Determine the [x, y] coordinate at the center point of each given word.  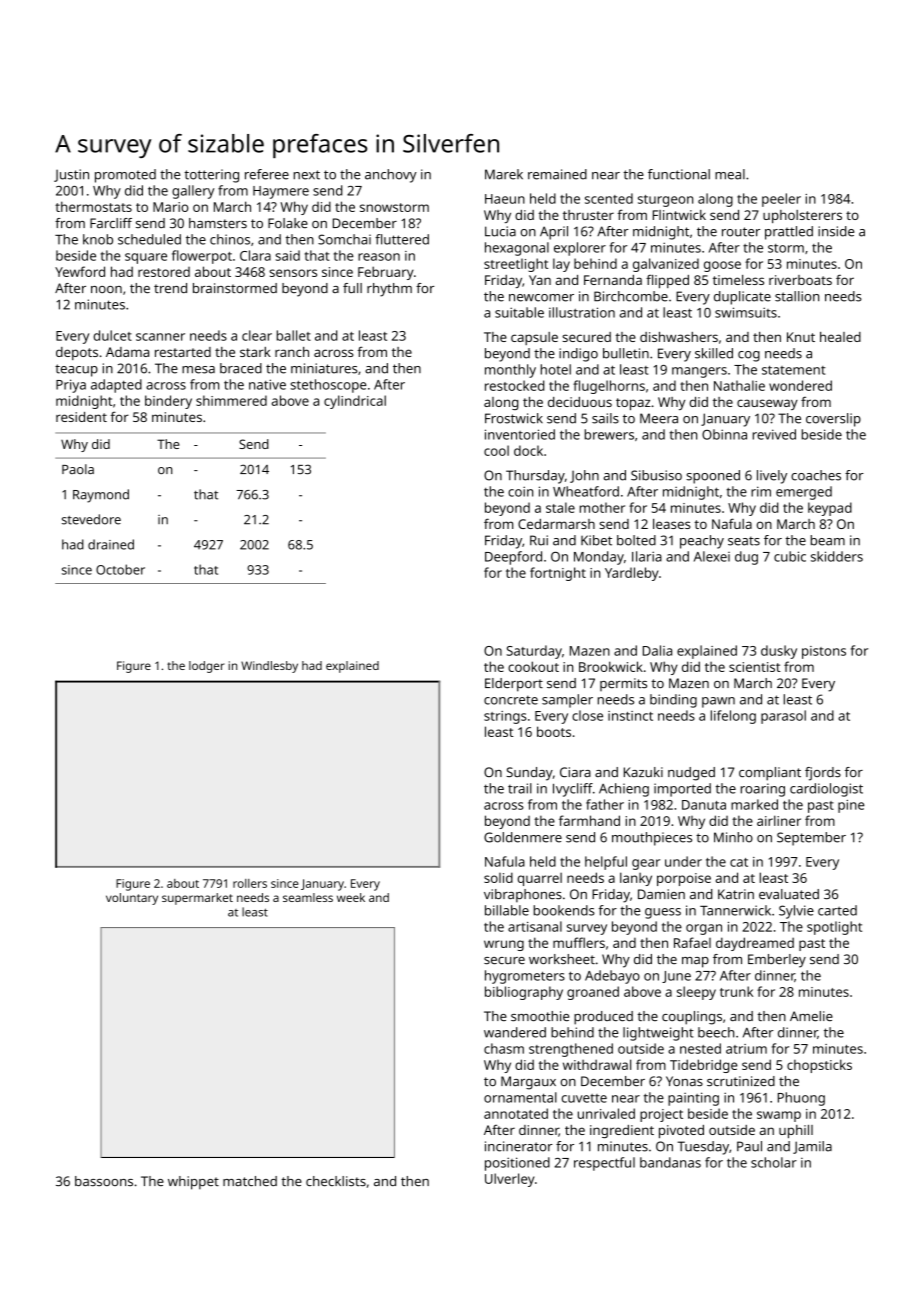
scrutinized [741, 1081]
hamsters [218, 223]
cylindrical [355, 402]
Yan [540, 280]
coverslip [833, 420]
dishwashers [679, 337]
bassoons [104, 1181]
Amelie [811, 1016]
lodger [207, 667]
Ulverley [509, 1180]
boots [554, 731]
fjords [823, 774]
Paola [78, 469]
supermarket [197, 899]
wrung [504, 945]
